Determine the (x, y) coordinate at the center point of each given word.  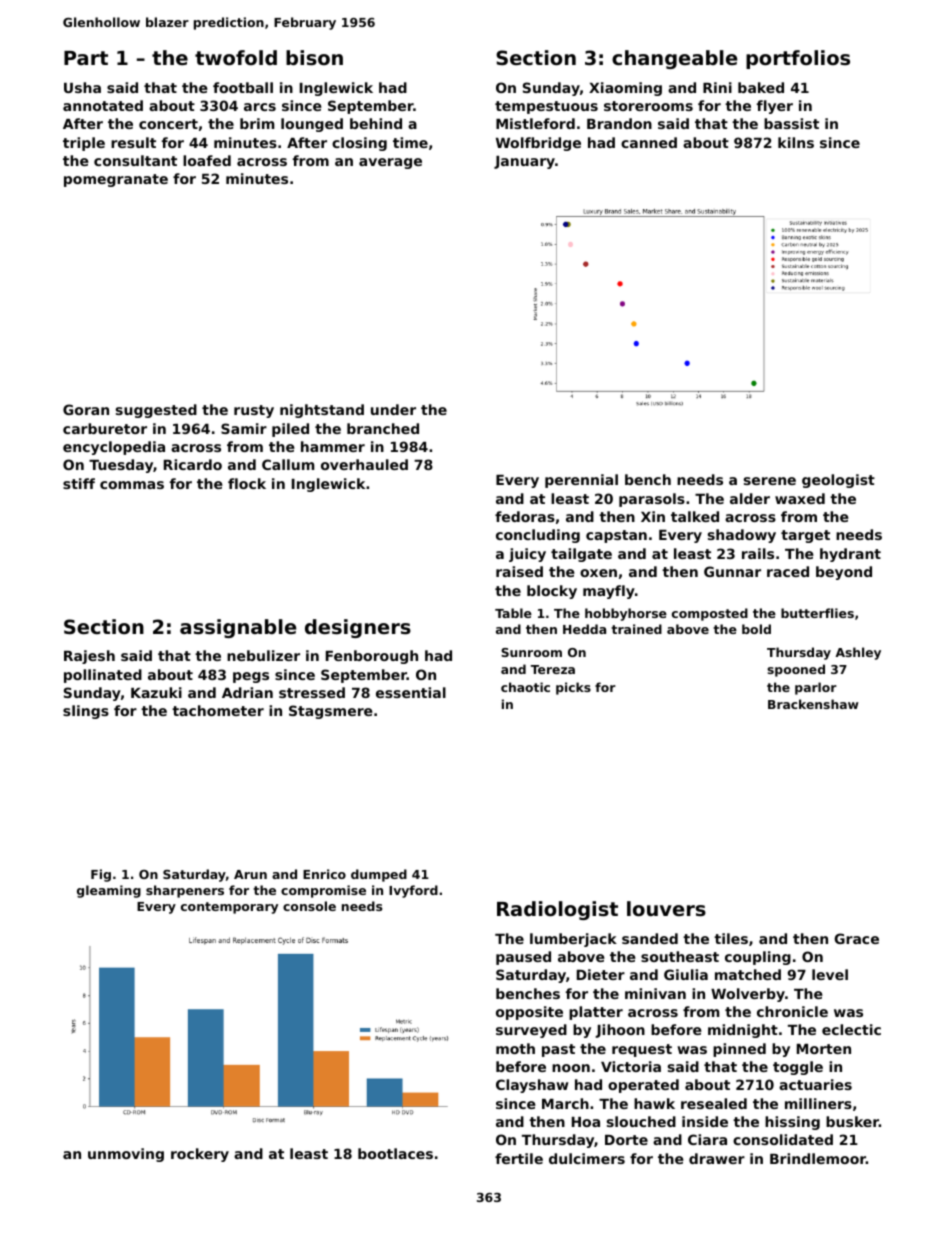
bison (314, 58)
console (309, 906)
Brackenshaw (813, 704)
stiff (79, 483)
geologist (838, 481)
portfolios (798, 59)
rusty (254, 411)
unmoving (126, 1155)
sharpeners (185, 891)
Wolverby (748, 995)
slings (86, 712)
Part (86, 58)
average (390, 163)
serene (770, 481)
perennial (581, 481)
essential (411, 692)
